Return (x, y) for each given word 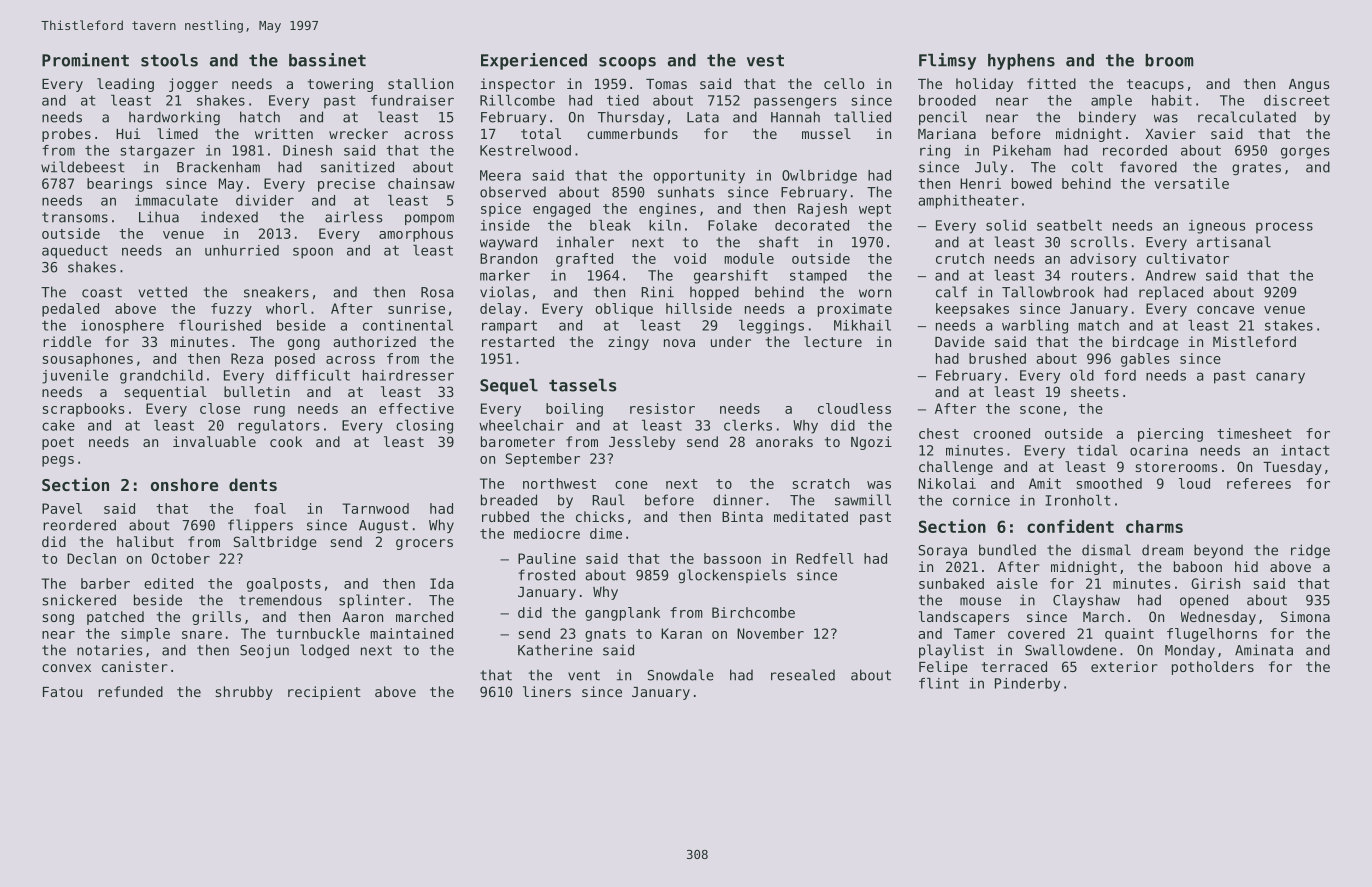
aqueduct (75, 252)
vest (765, 60)
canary (1280, 378)
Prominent (85, 60)
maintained (411, 633)
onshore (184, 484)
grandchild (161, 377)
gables (1145, 360)
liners (547, 691)
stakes (1289, 325)
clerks (748, 425)
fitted (1051, 83)
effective (416, 408)
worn (875, 293)
